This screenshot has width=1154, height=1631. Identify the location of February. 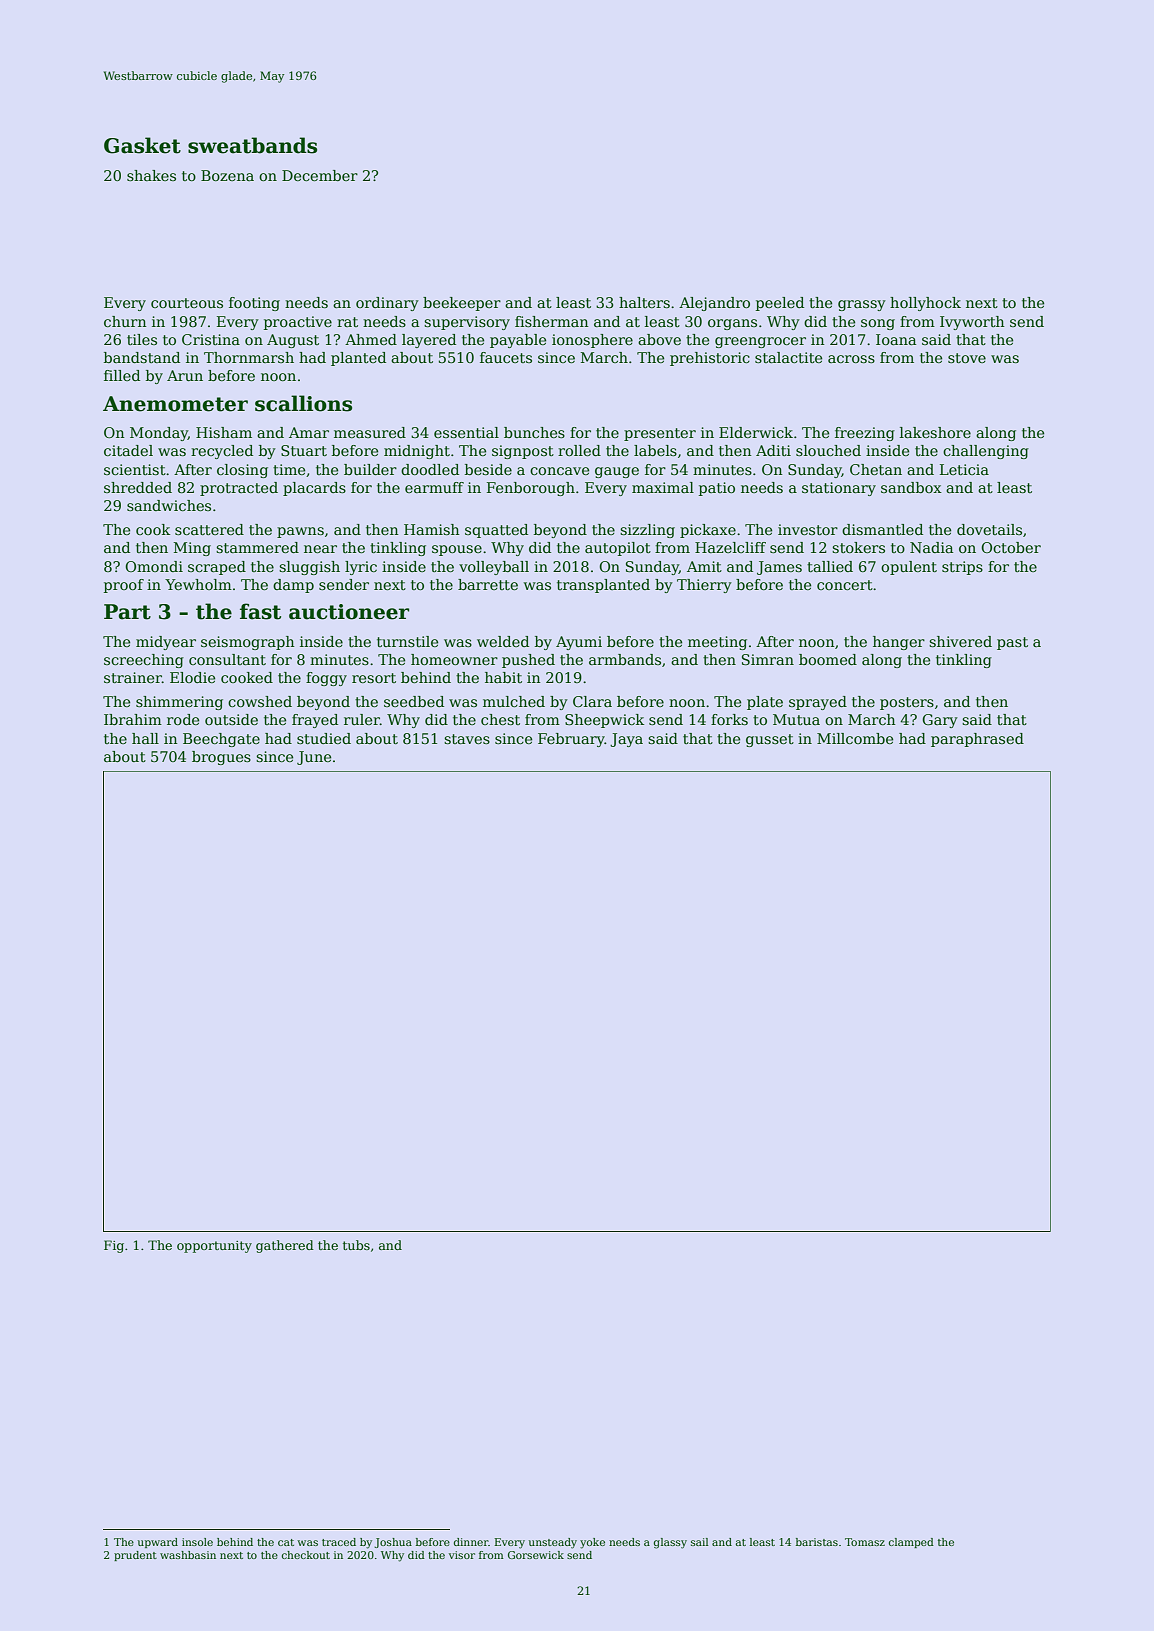
(571, 740).
